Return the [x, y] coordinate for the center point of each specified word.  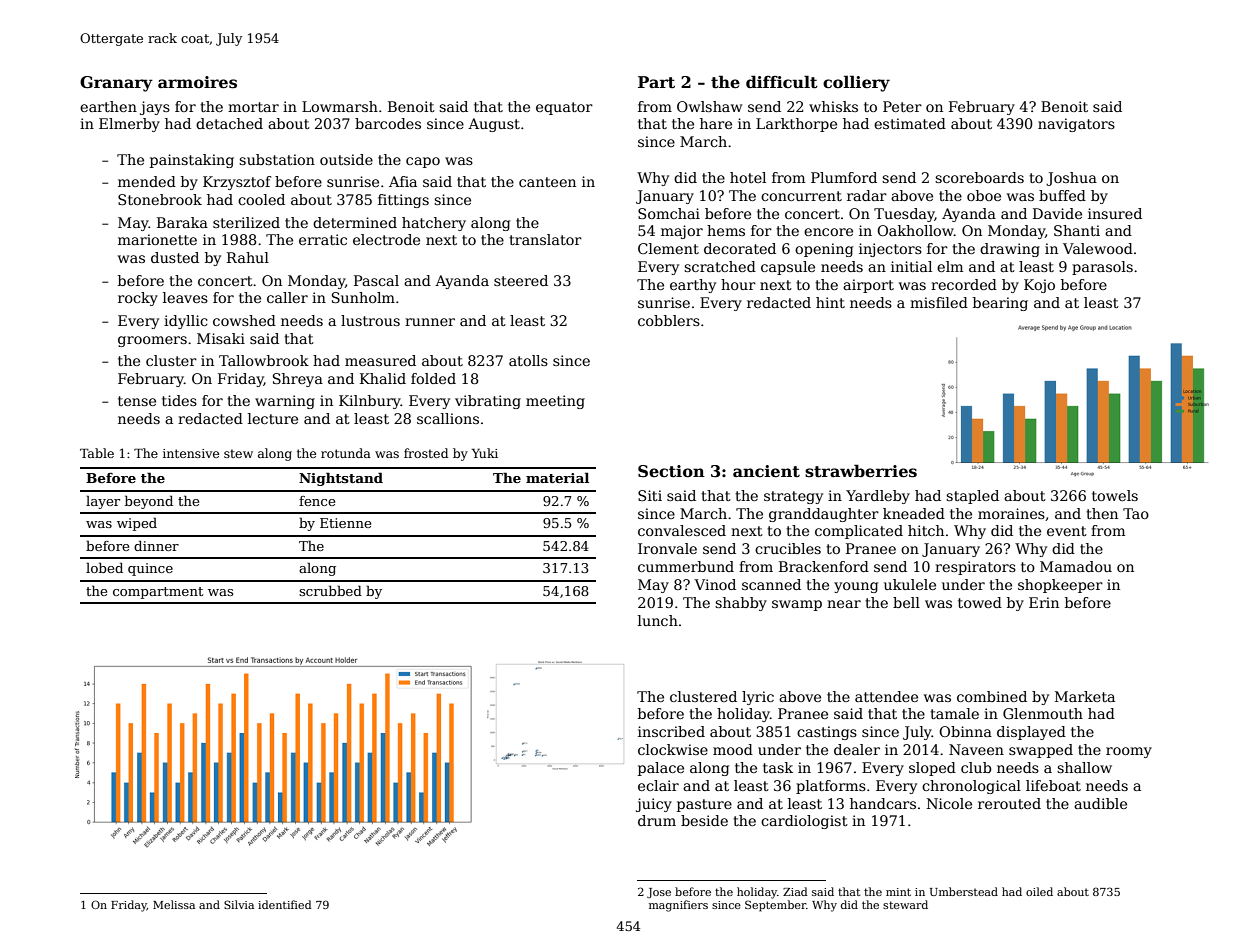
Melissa [174, 904]
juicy [654, 805]
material [557, 477]
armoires [197, 82]
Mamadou [1076, 566]
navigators [1076, 125]
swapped [1041, 751]
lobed [104, 567]
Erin [1044, 602]
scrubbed [330, 590]
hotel [748, 177]
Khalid [383, 378]
